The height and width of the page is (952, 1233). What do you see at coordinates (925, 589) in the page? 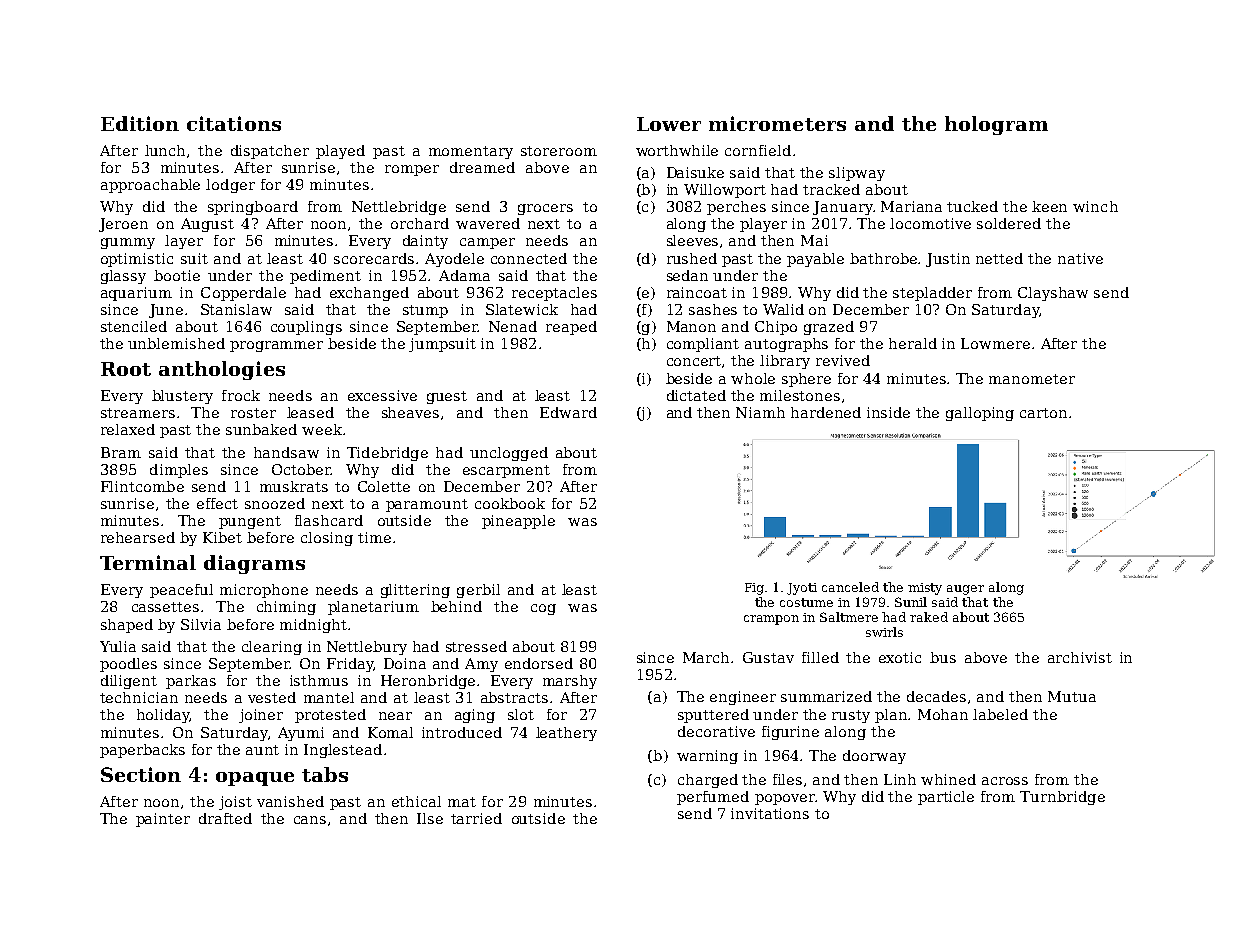
I see `misty` at bounding box center [925, 589].
